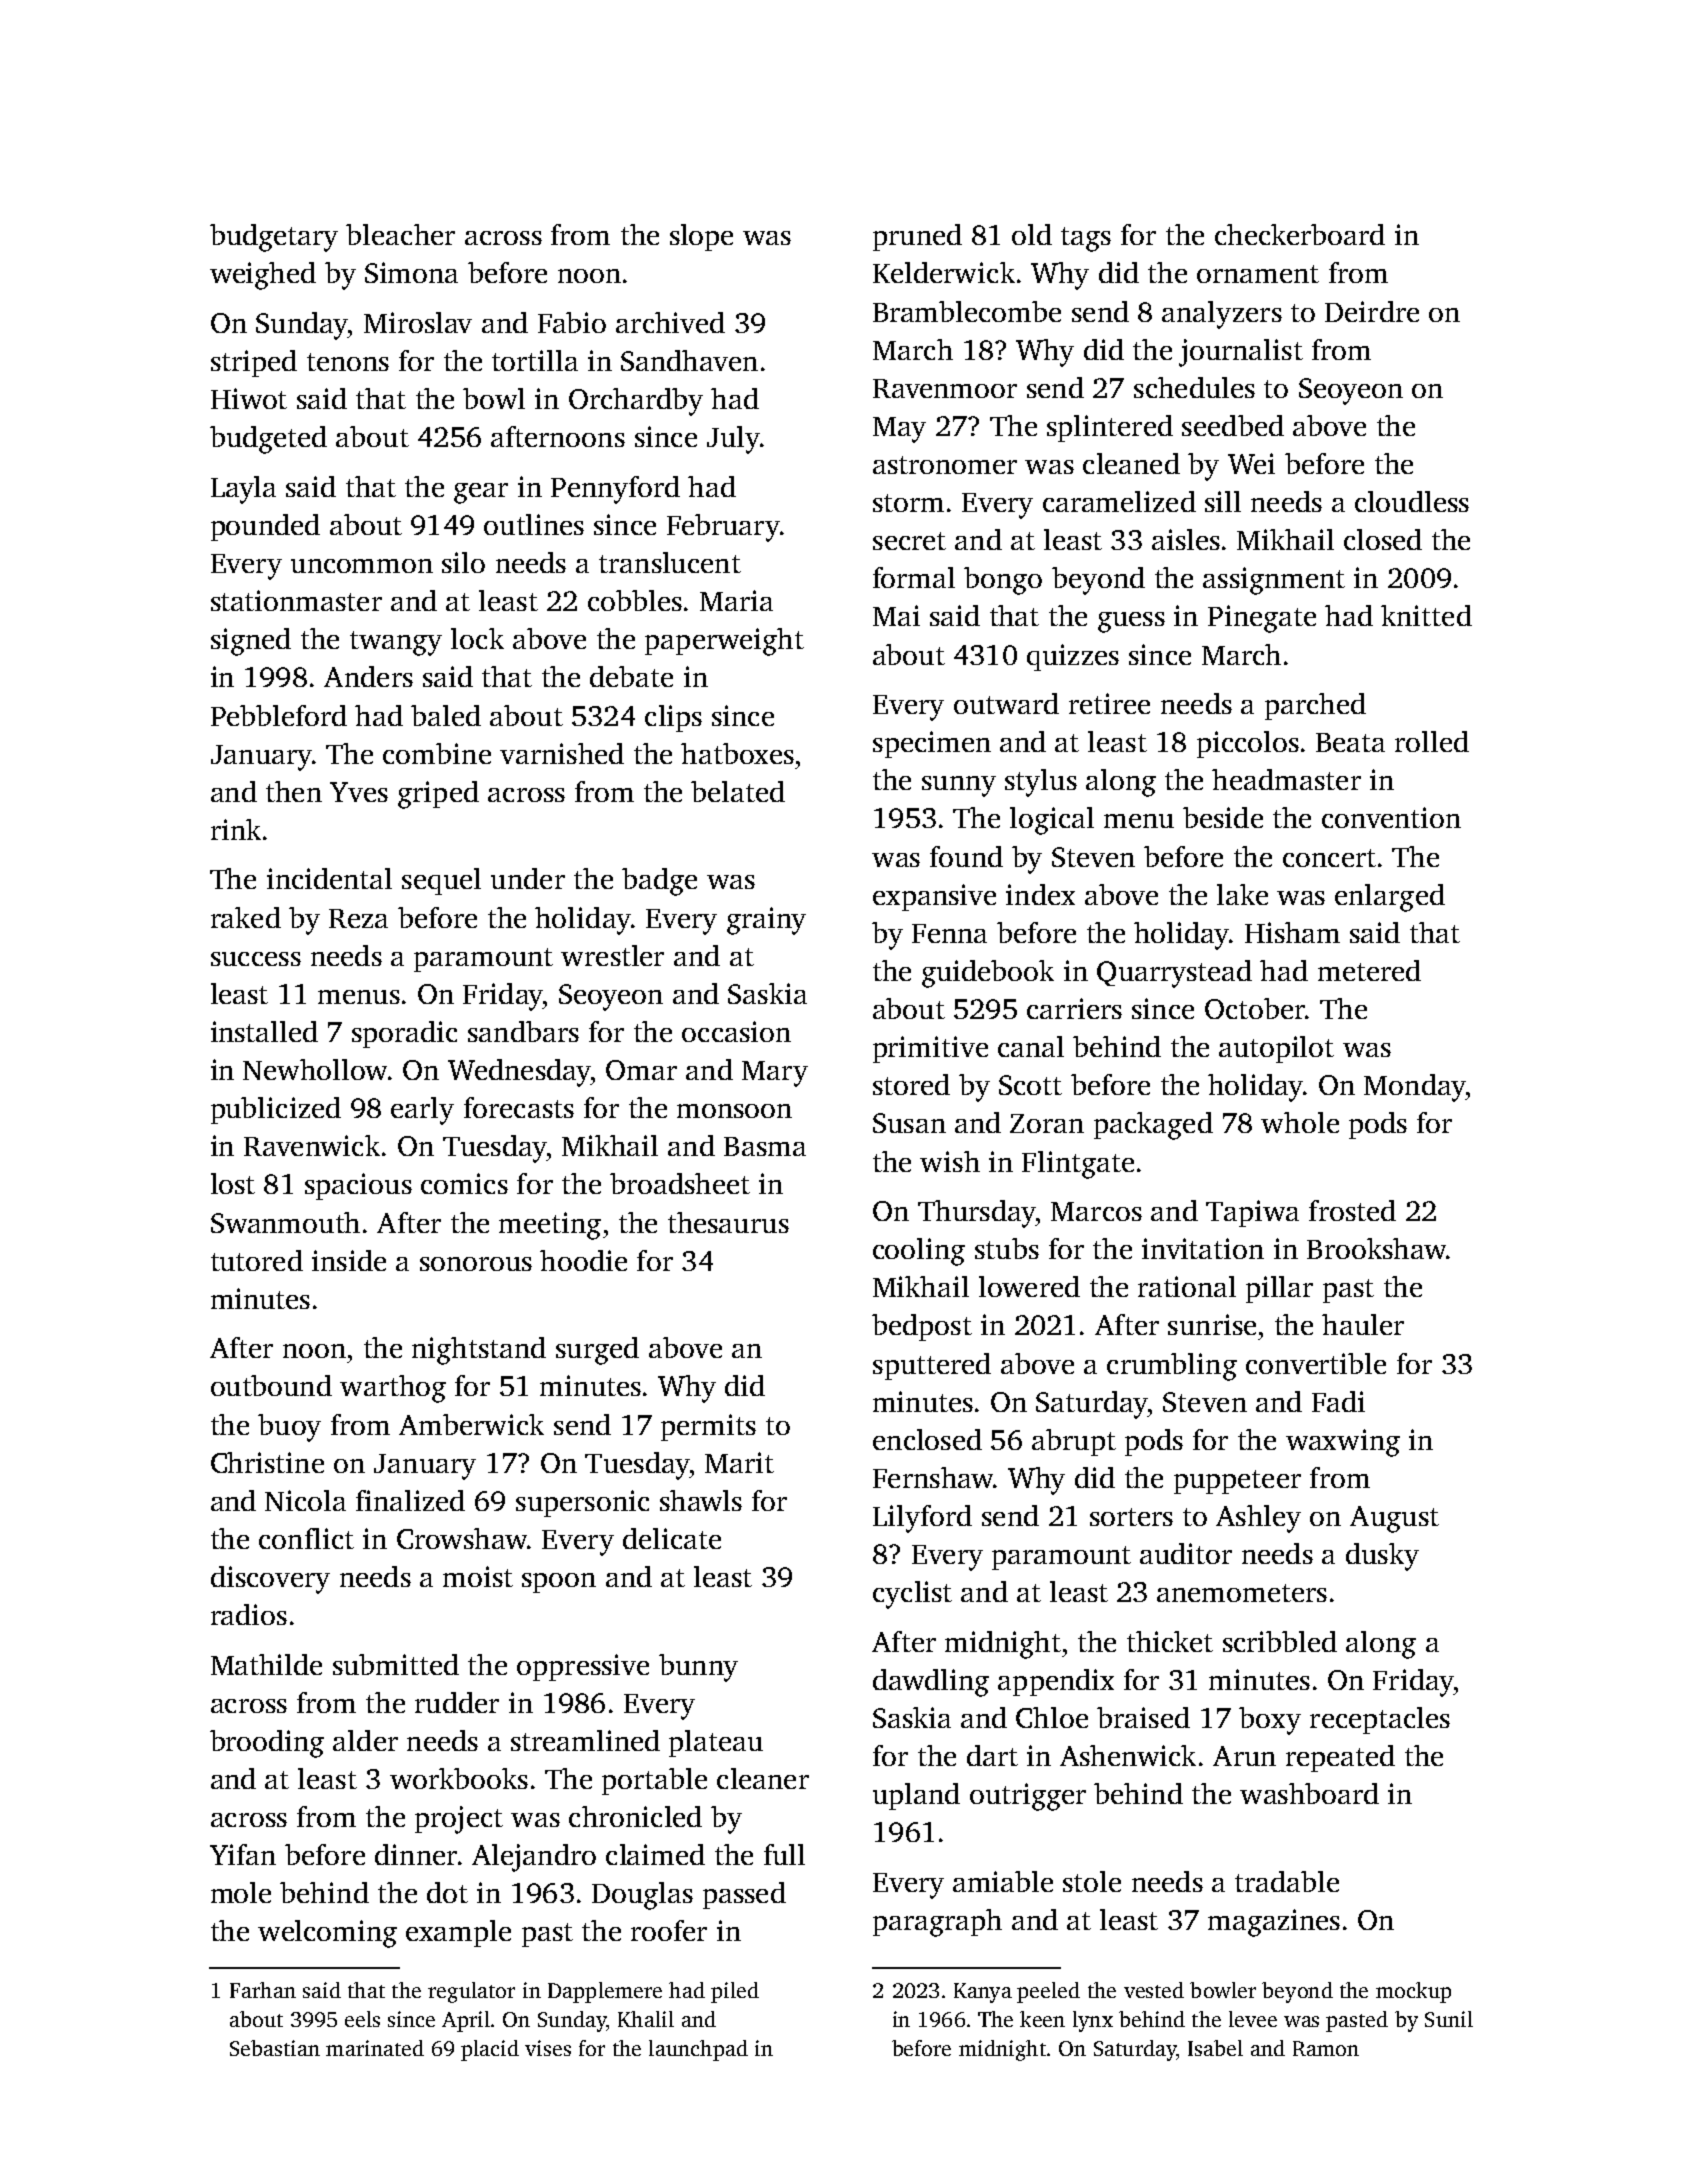 Image resolution: width=1683 pixels, height=2178 pixels. I want to click on old, so click(1032, 234).
